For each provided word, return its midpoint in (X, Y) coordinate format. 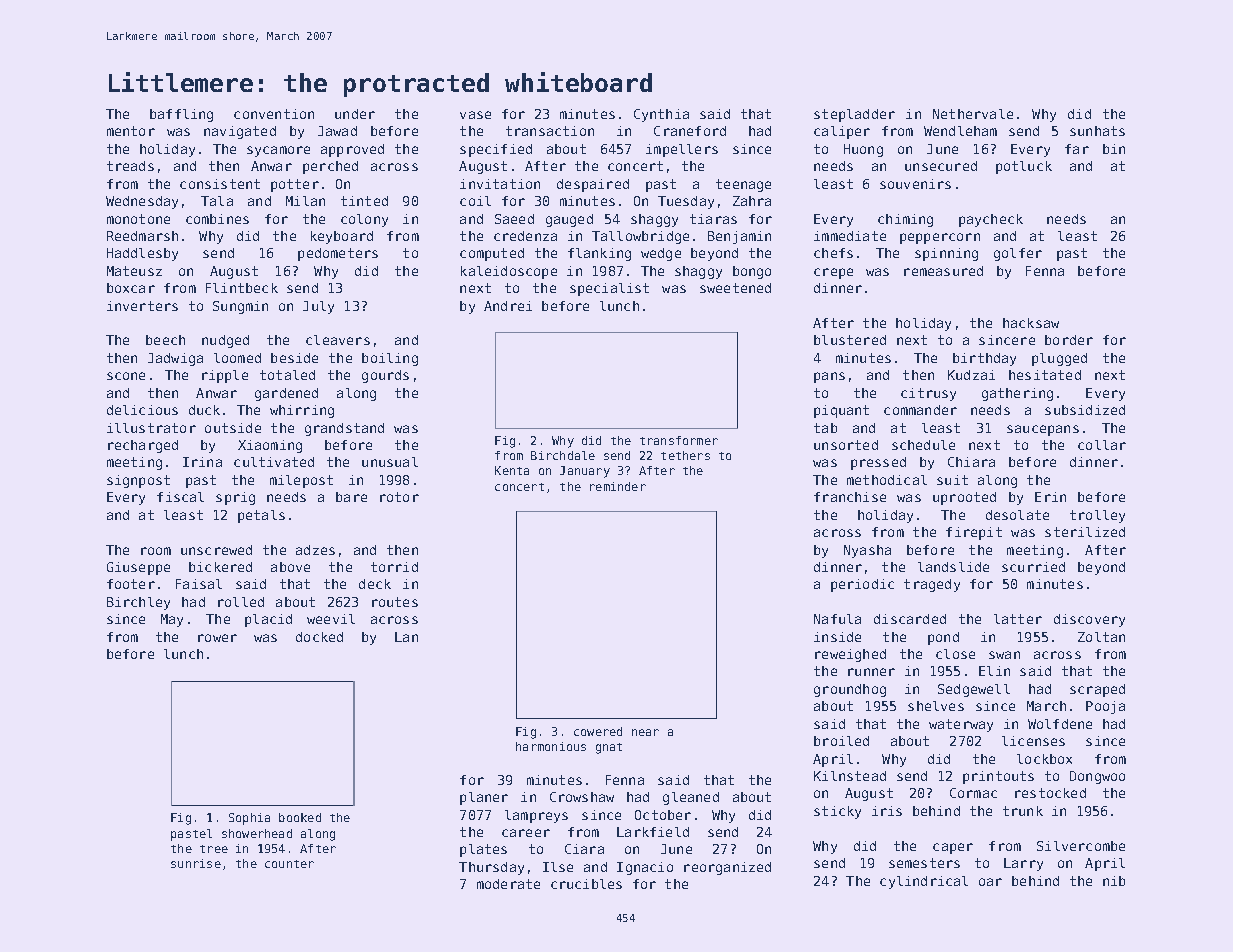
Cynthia (661, 115)
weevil (331, 619)
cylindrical (924, 882)
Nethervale (973, 114)
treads (130, 166)
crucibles (586, 884)
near (645, 732)
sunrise (196, 863)
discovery (1089, 620)
